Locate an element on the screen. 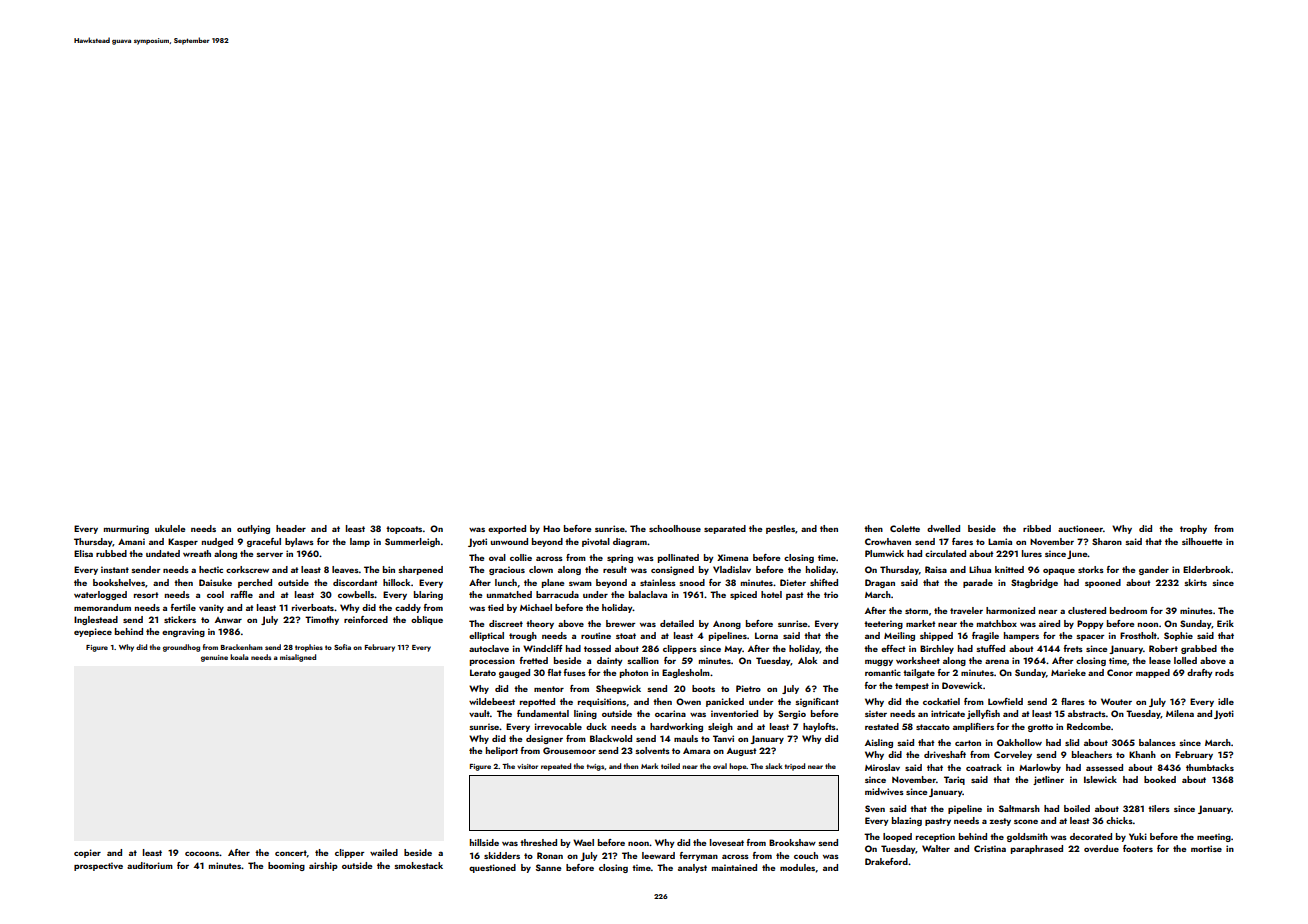  genuine is located at coordinates (214, 658).
